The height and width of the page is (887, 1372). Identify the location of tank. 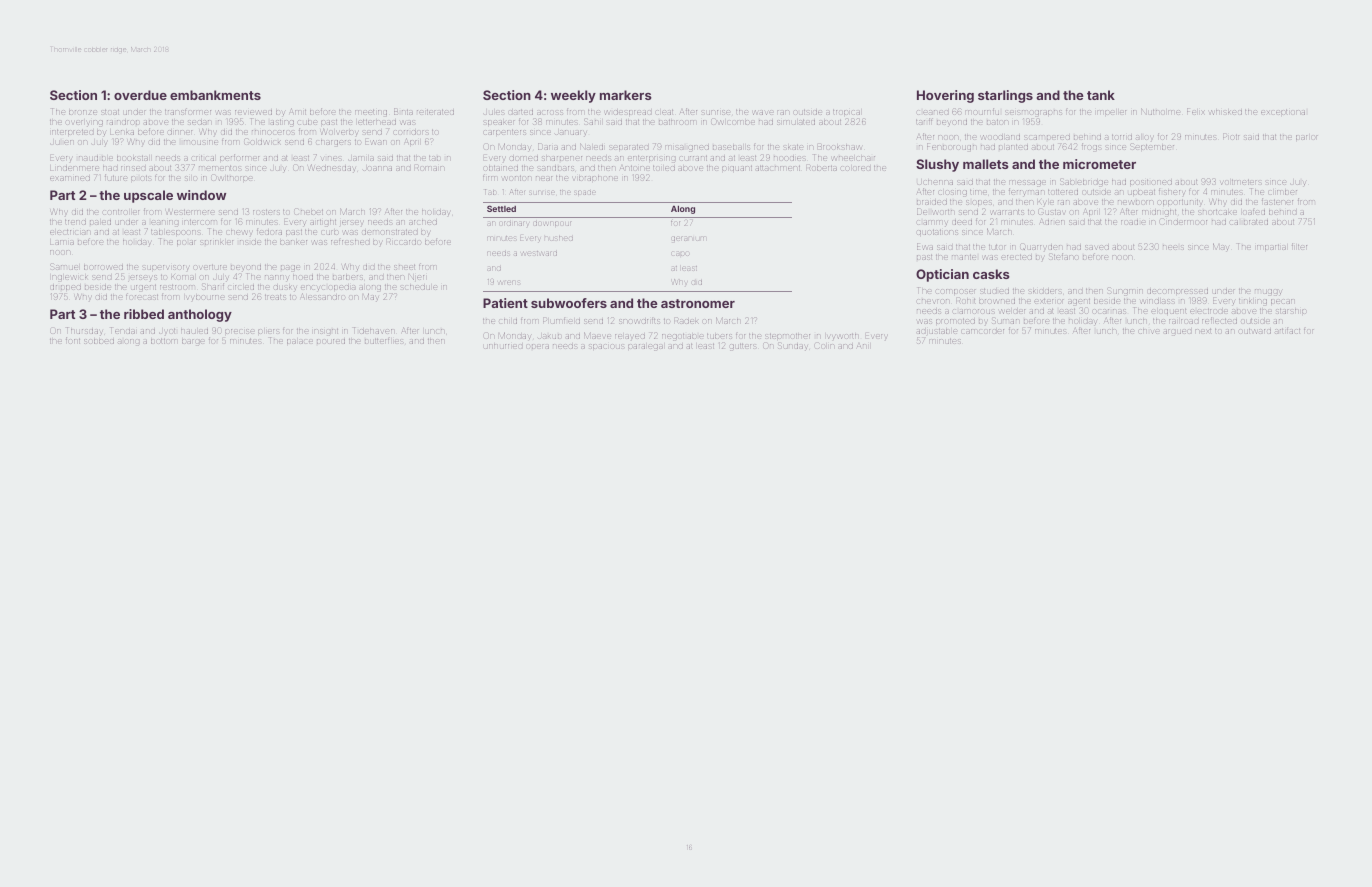
(1101, 95).
